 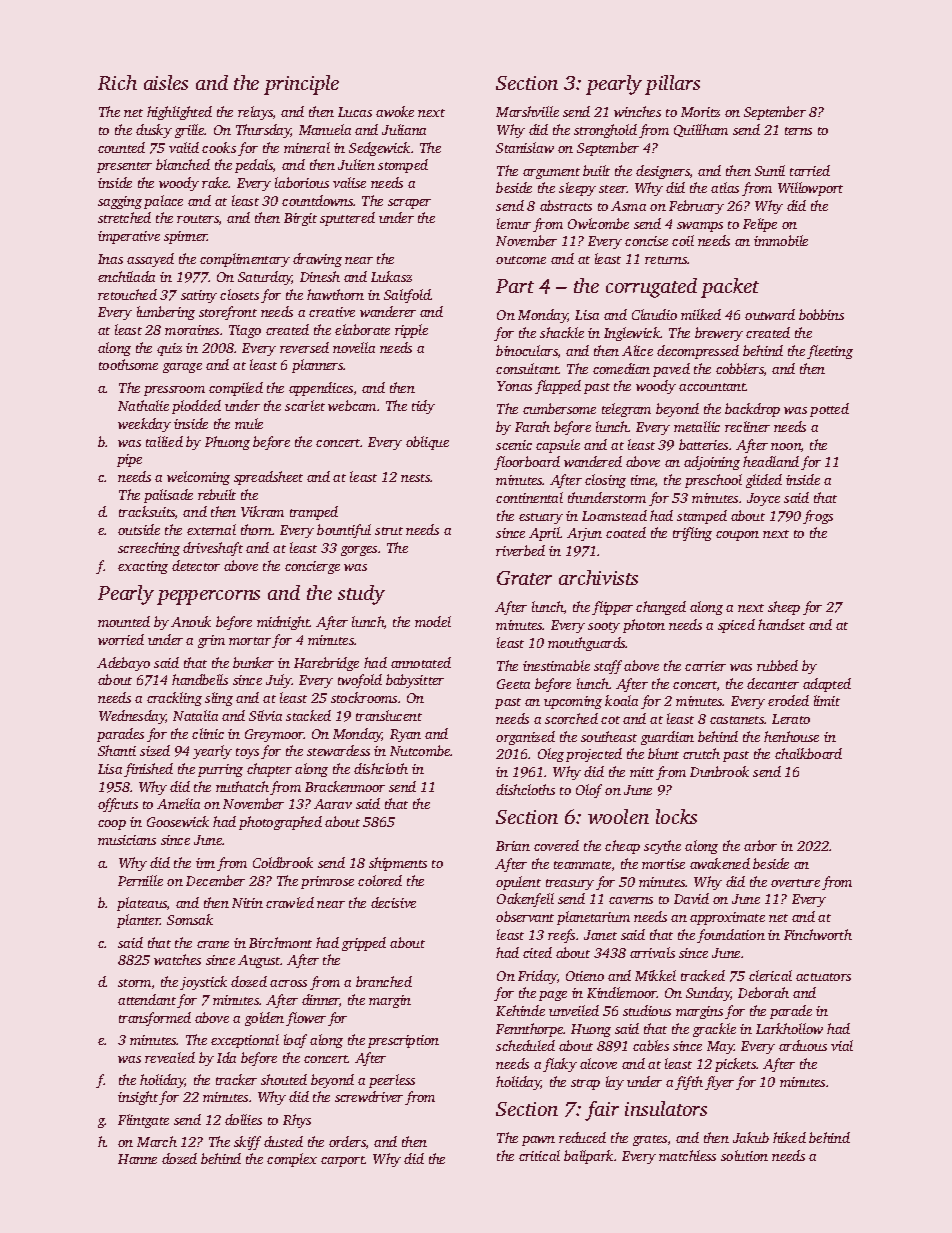 I want to click on arbor, so click(x=760, y=845).
